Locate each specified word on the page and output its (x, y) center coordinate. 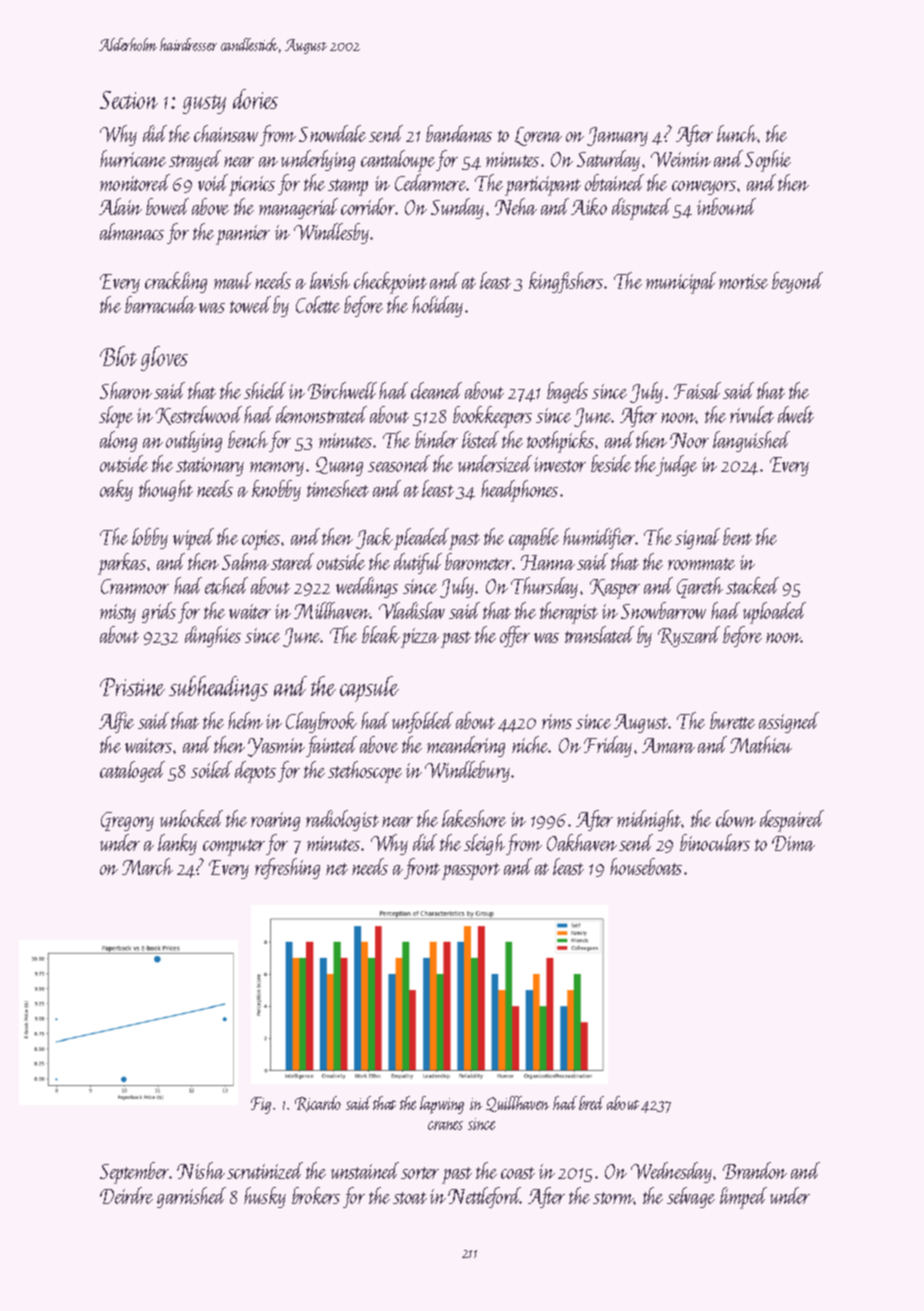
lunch (737, 133)
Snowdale (332, 133)
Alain (120, 206)
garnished (191, 1197)
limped (743, 1198)
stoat (410, 1198)
